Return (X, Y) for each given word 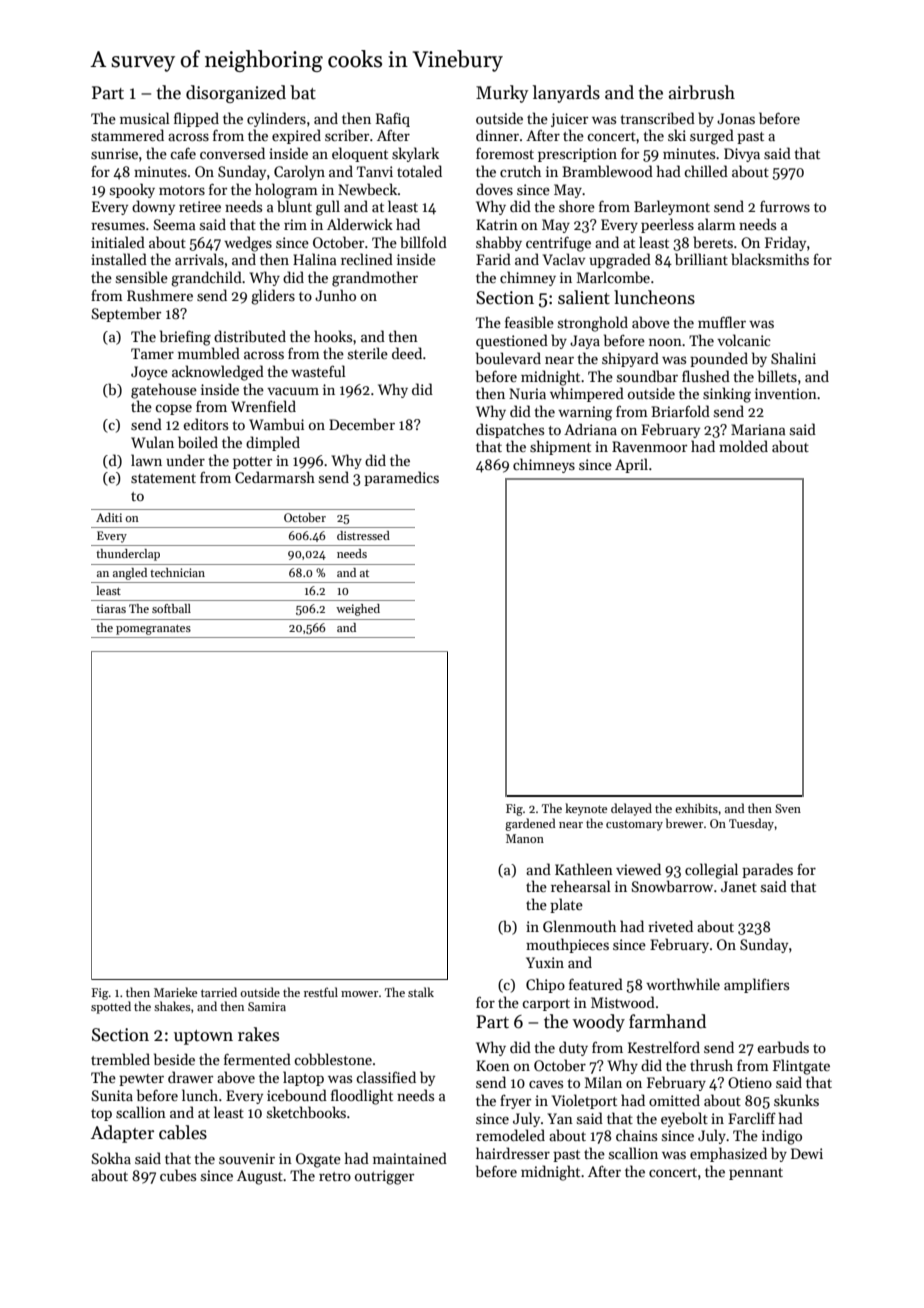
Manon (525, 838)
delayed (631, 809)
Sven (788, 808)
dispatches (510, 430)
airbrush (702, 92)
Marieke (175, 992)
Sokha (111, 1158)
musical (145, 118)
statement (163, 478)
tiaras (111, 608)
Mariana (758, 429)
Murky (502, 94)
